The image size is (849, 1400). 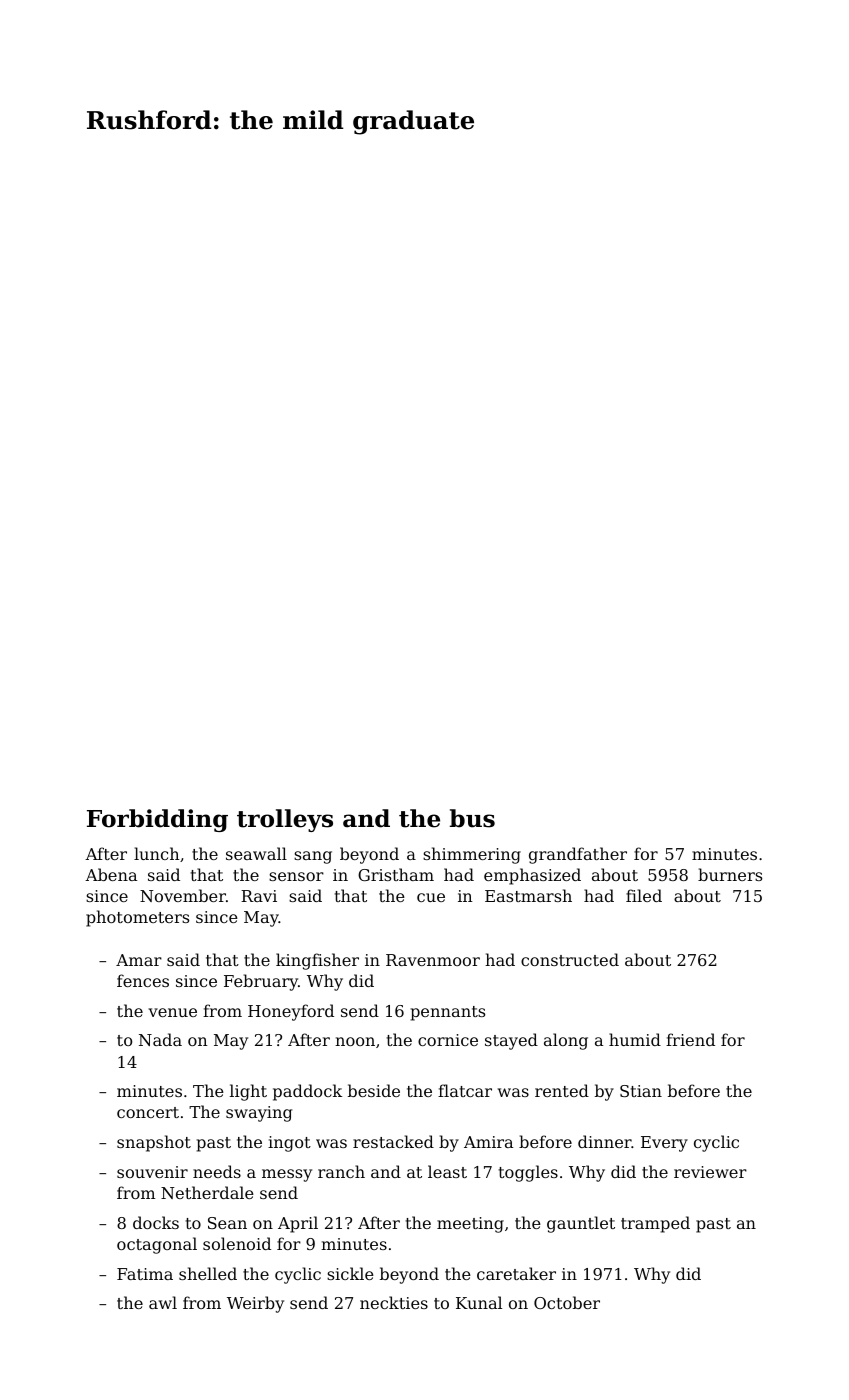 What do you see at coordinates (163, 1302) in the screenshot?
I see `awl` at bounding box center [163, 1302].
